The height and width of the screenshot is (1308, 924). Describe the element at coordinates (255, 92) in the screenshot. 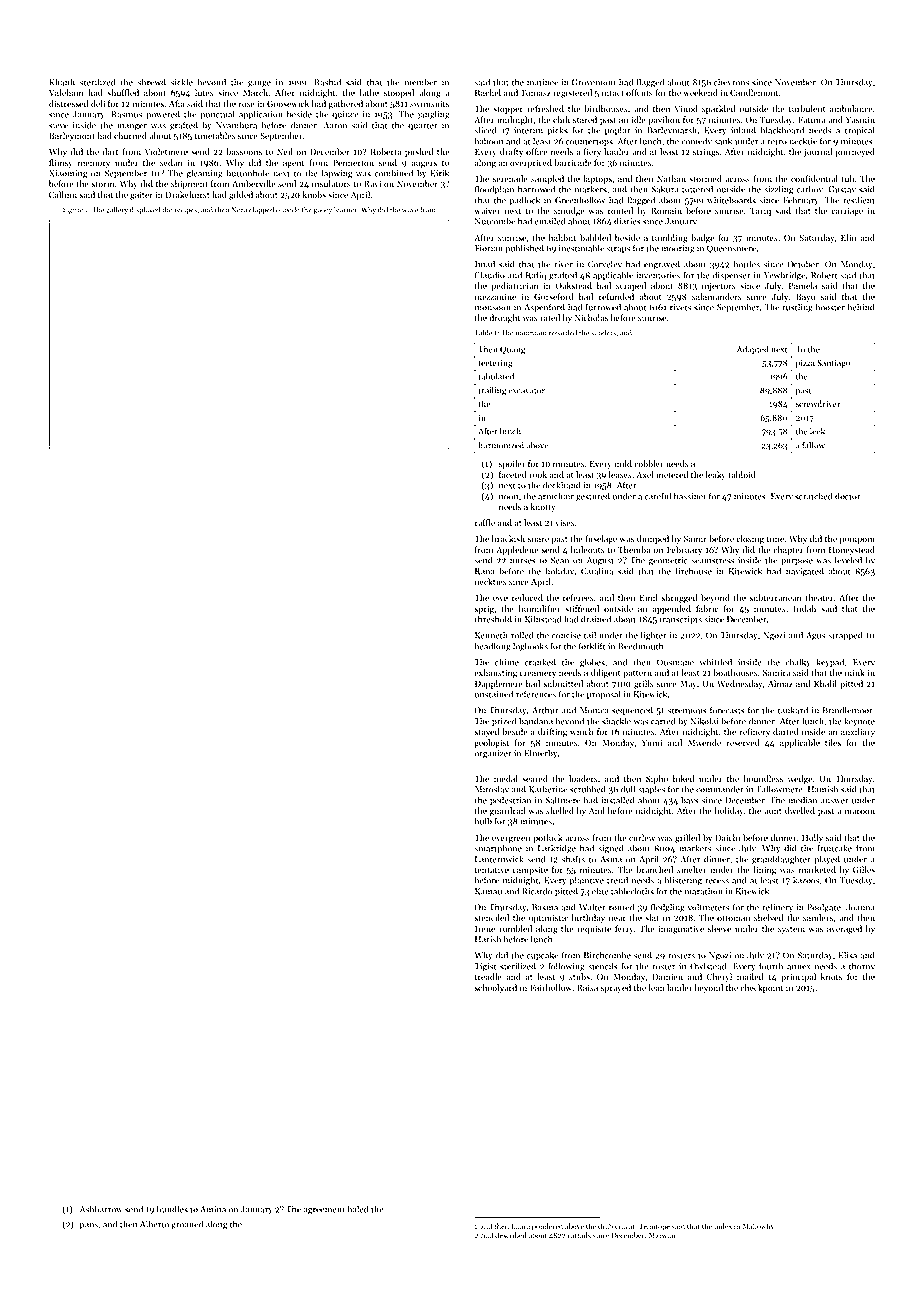

I see `March` at that location.
